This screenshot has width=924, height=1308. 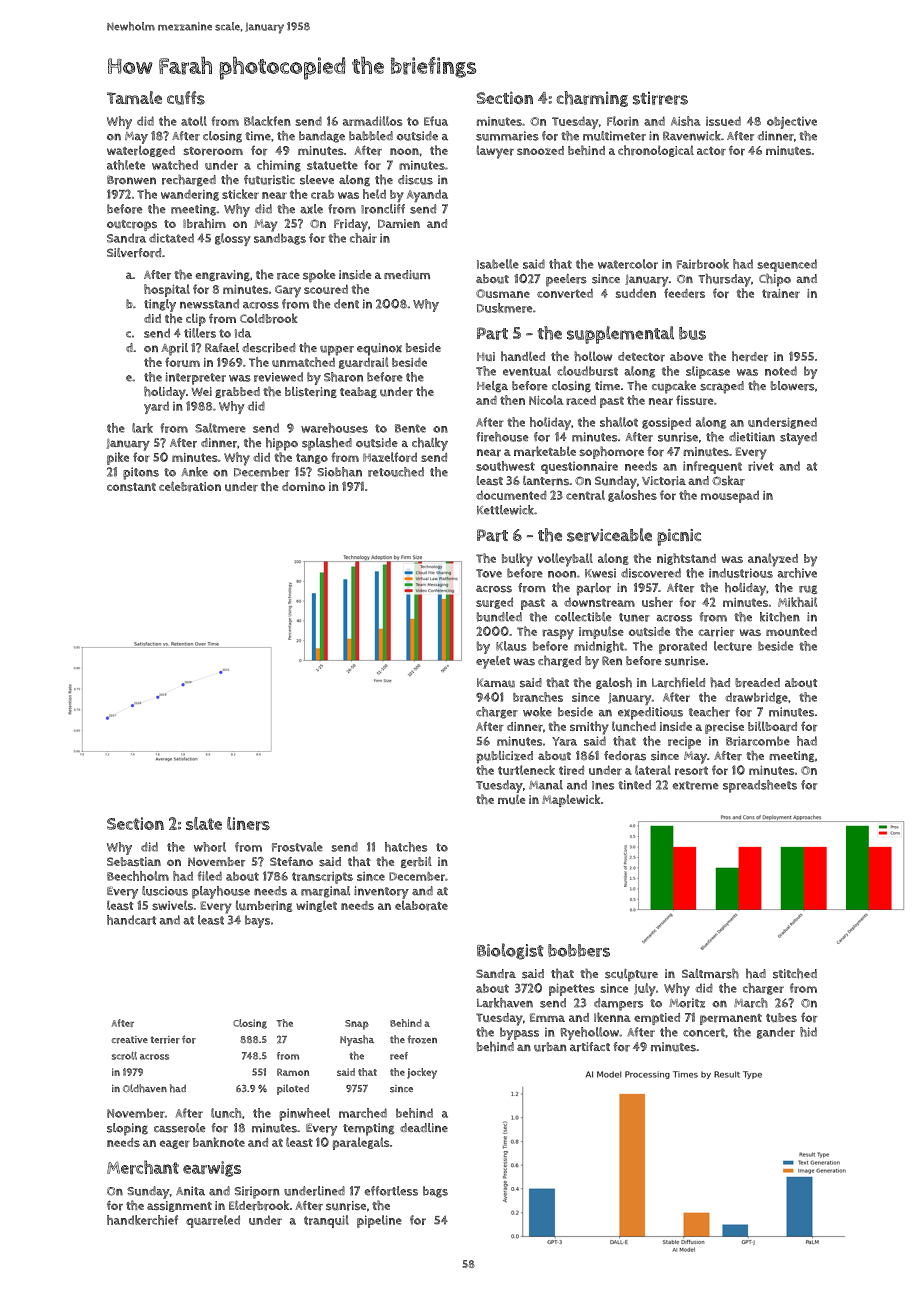 I want to click on quarreled, so click(x=213, y=1221).
